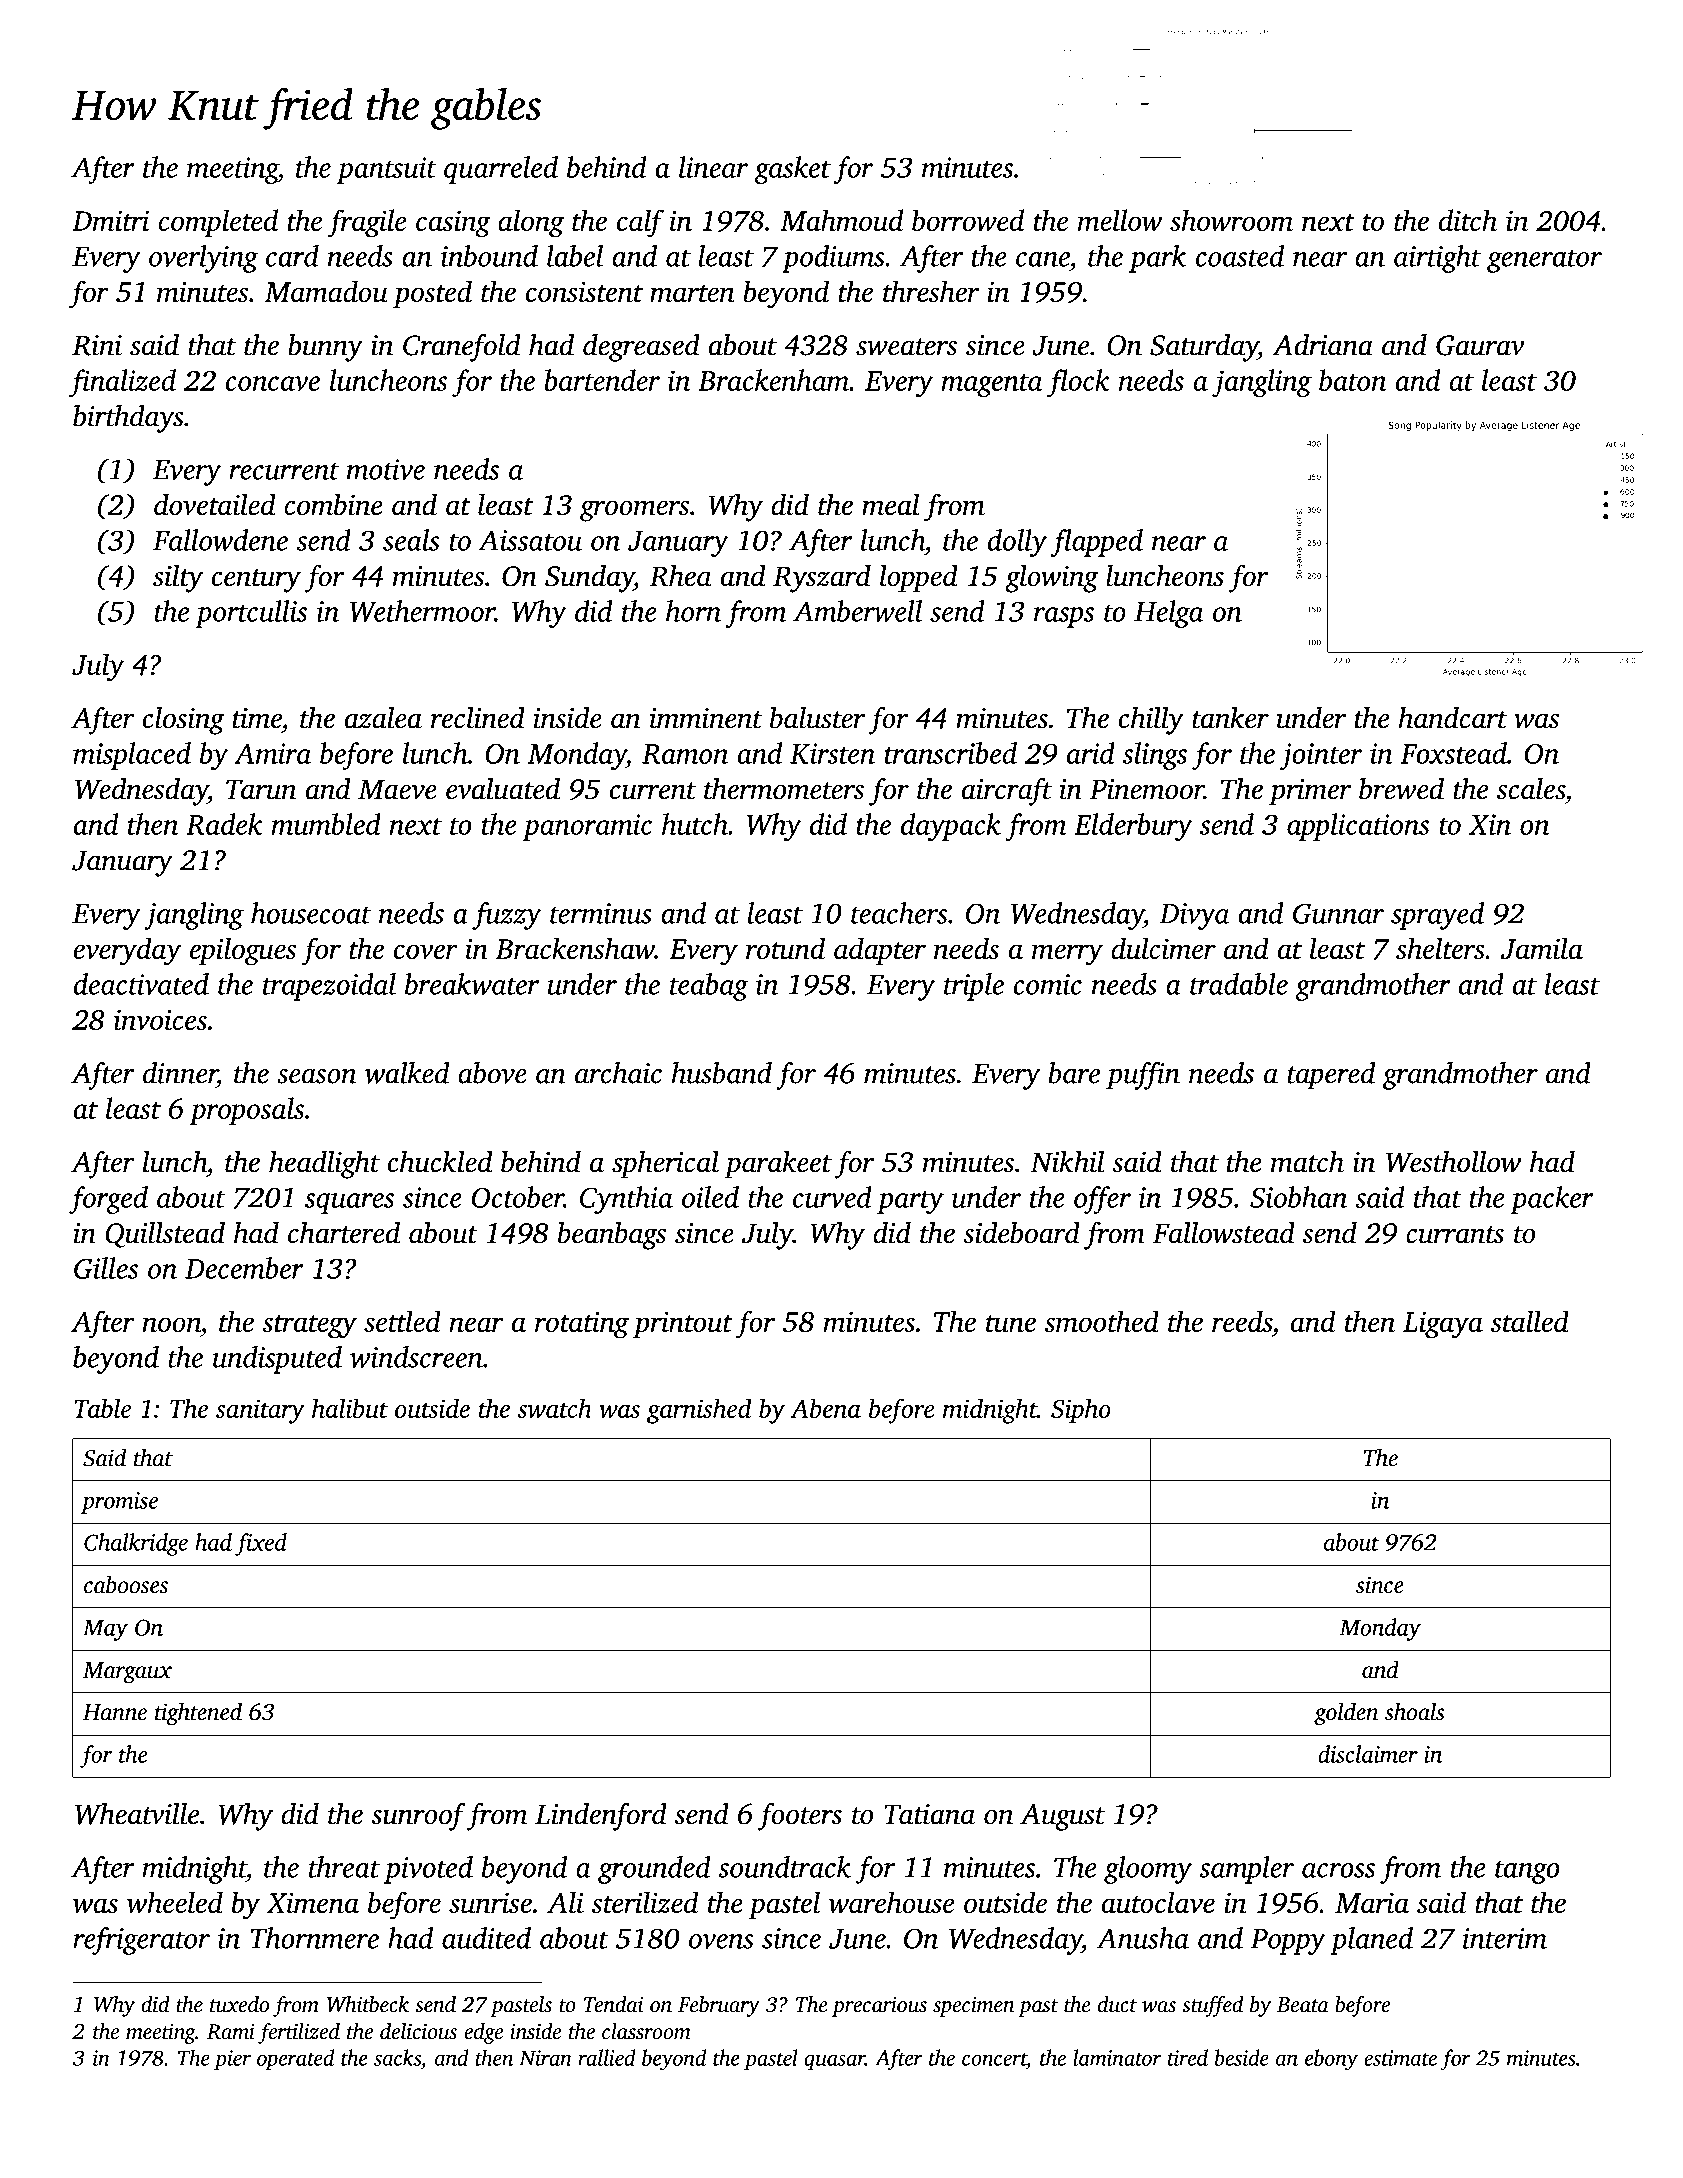 The height and width of the document is (2178, 1683). I want to click on footers, so click(800, 1817).
